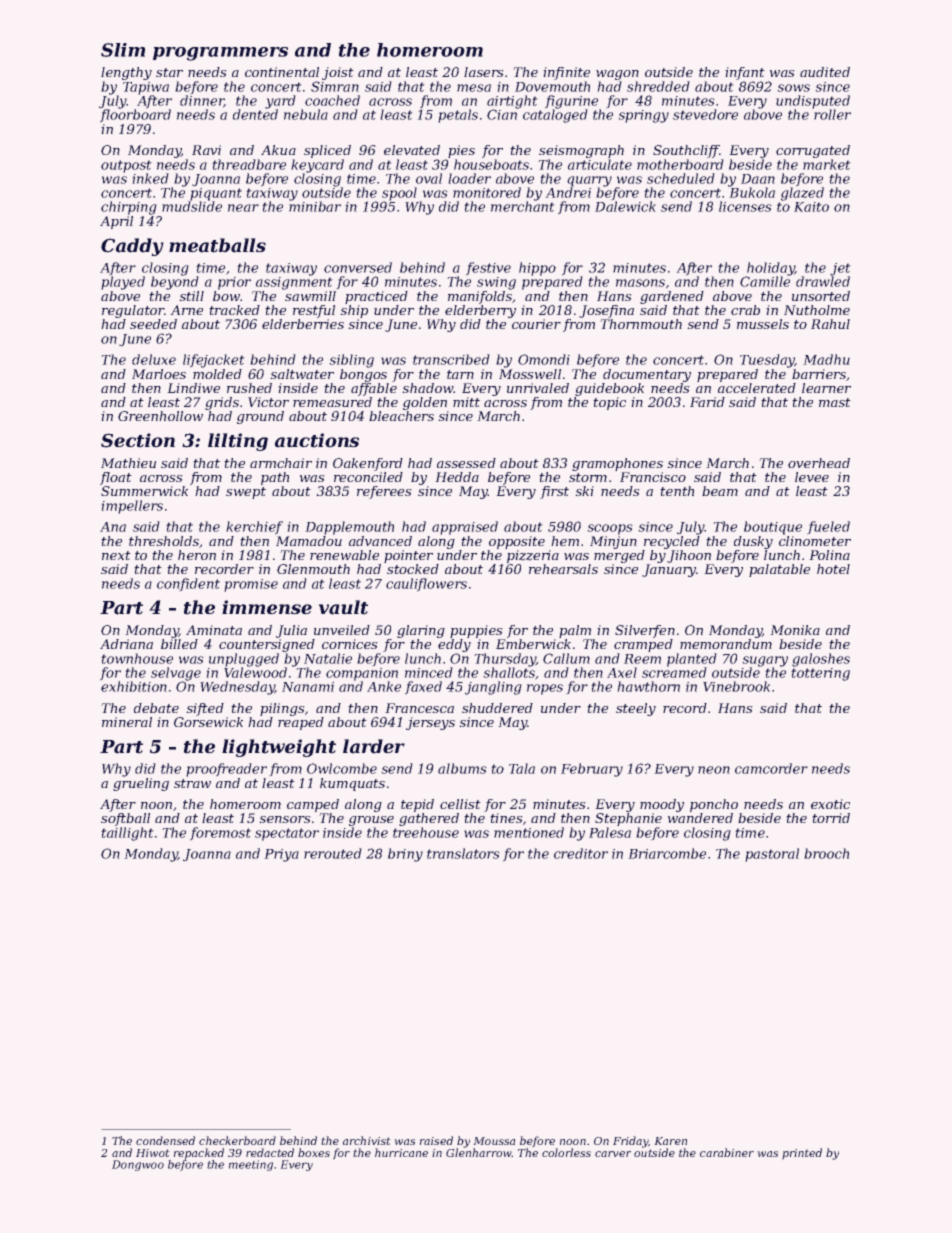 Image resolution: width=952 pixels, height=1233 pixels. I want to click on masons, so click(640, 283).
